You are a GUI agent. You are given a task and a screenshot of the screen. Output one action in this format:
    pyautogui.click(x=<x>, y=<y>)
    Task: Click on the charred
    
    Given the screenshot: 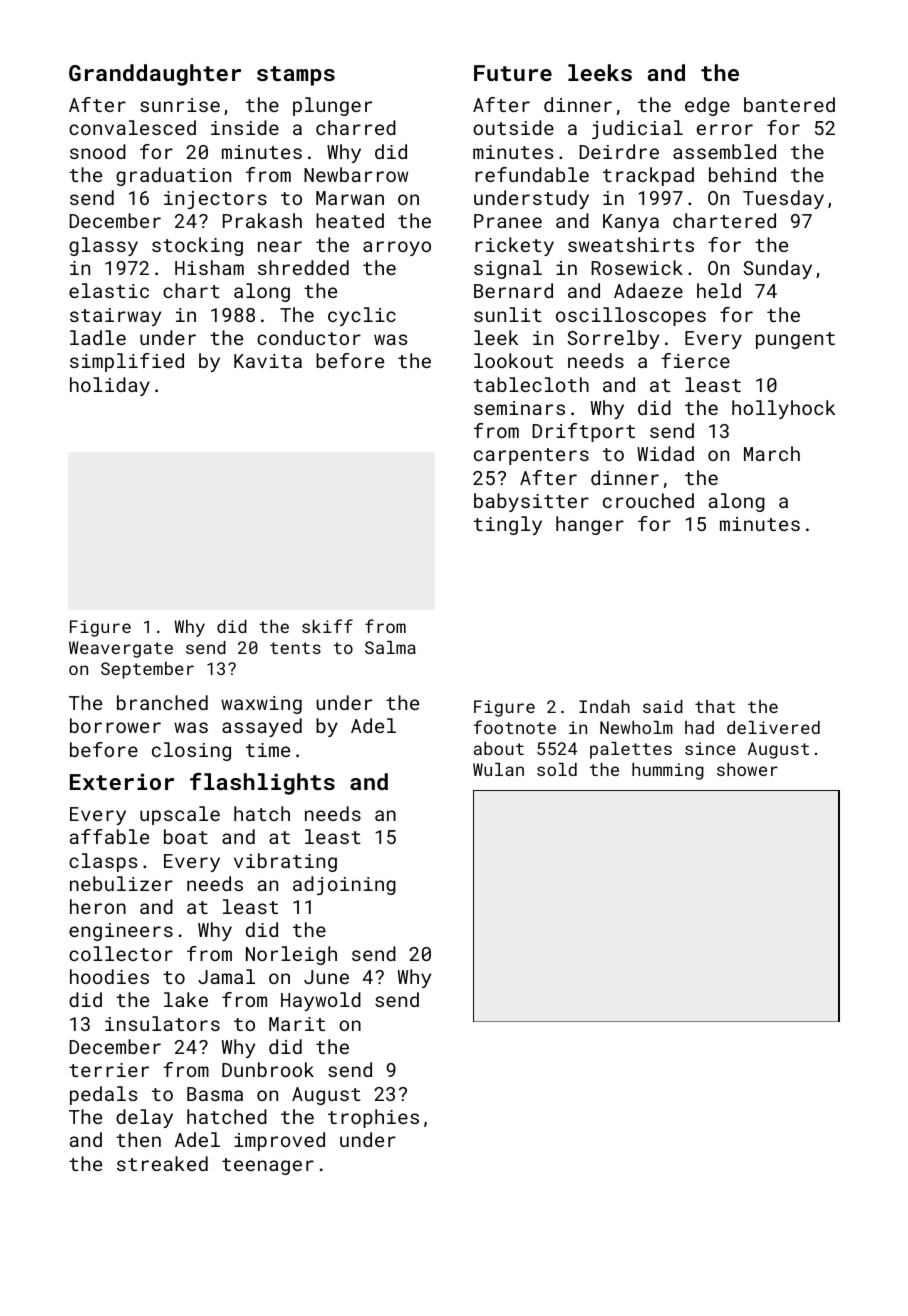 What is the action you would take?
    pyautogui.click(x=356, y=127)
